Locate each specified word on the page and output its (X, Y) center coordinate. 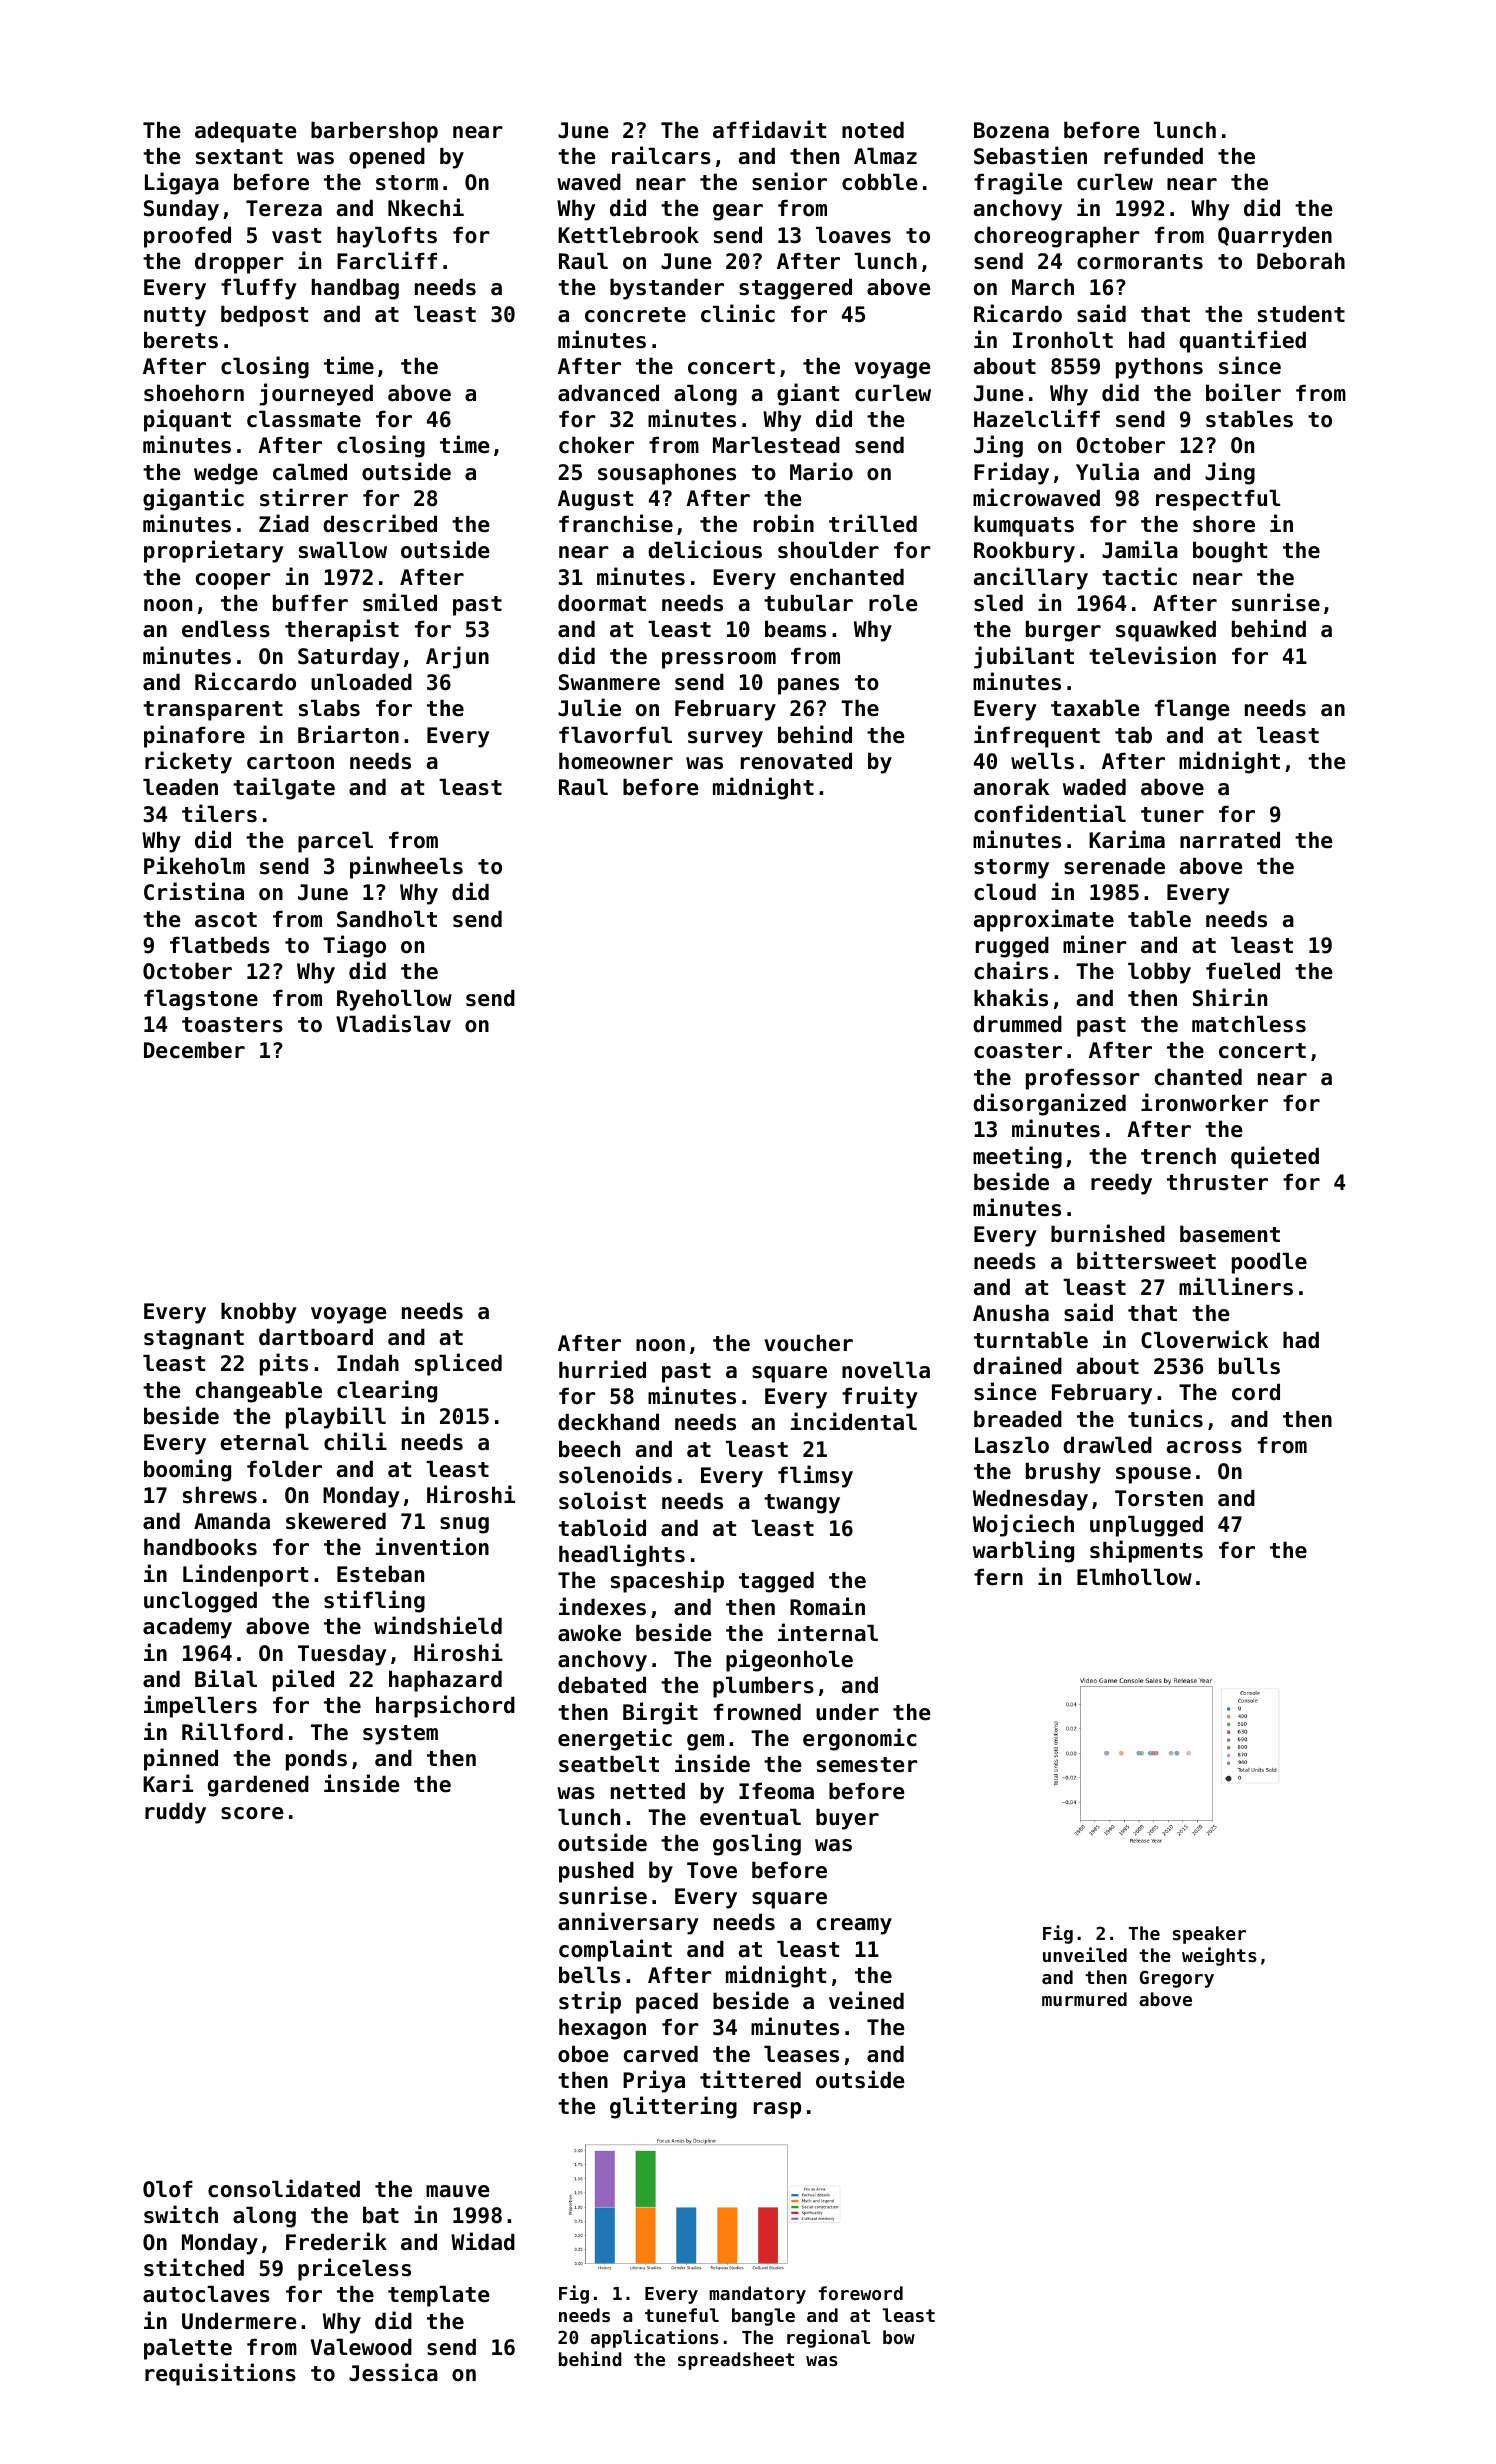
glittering (673, 2107)
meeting (1017, 1157)
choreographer (1057, 237)
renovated (796, 761)
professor (1083, 1079)
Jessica (393, 2372)
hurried (602, 1369)
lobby (1159, 973)
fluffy (259, 289)
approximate (1044, 920)
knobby (259, 1313)
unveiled (1085, 1954)
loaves (853, 235)
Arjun (457, 657)
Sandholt (387, 919)
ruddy (175, 1813)
